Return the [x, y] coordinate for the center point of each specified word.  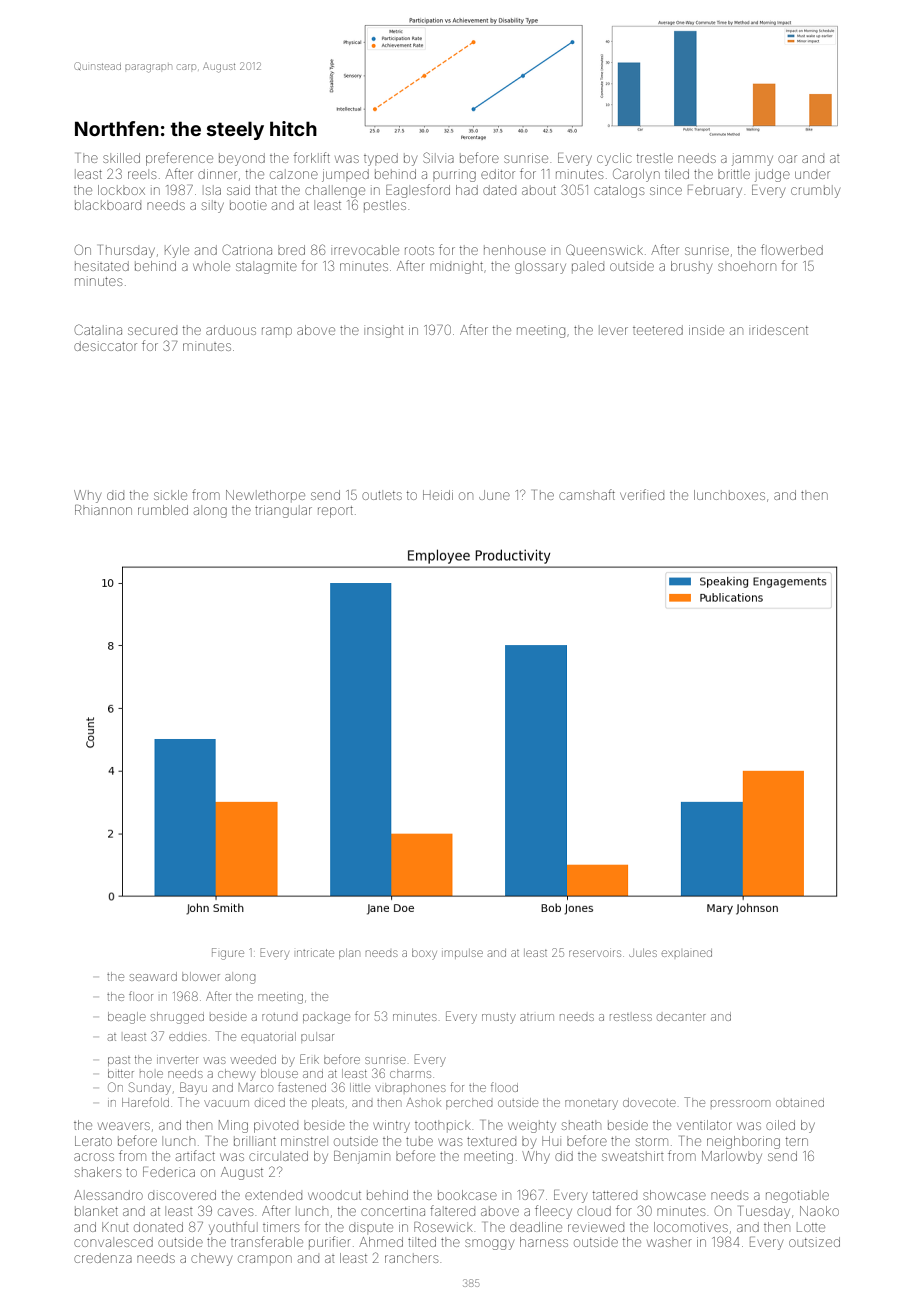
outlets [382, 495]
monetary [591, 1105]
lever [614, 331]
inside [706, 330]
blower [201, 976]
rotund [279, 1017]
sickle [170, 495]
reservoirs [595, 953]
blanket [96, 1211]
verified [642, 494]
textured [491, 1141]
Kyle [177, 251]
